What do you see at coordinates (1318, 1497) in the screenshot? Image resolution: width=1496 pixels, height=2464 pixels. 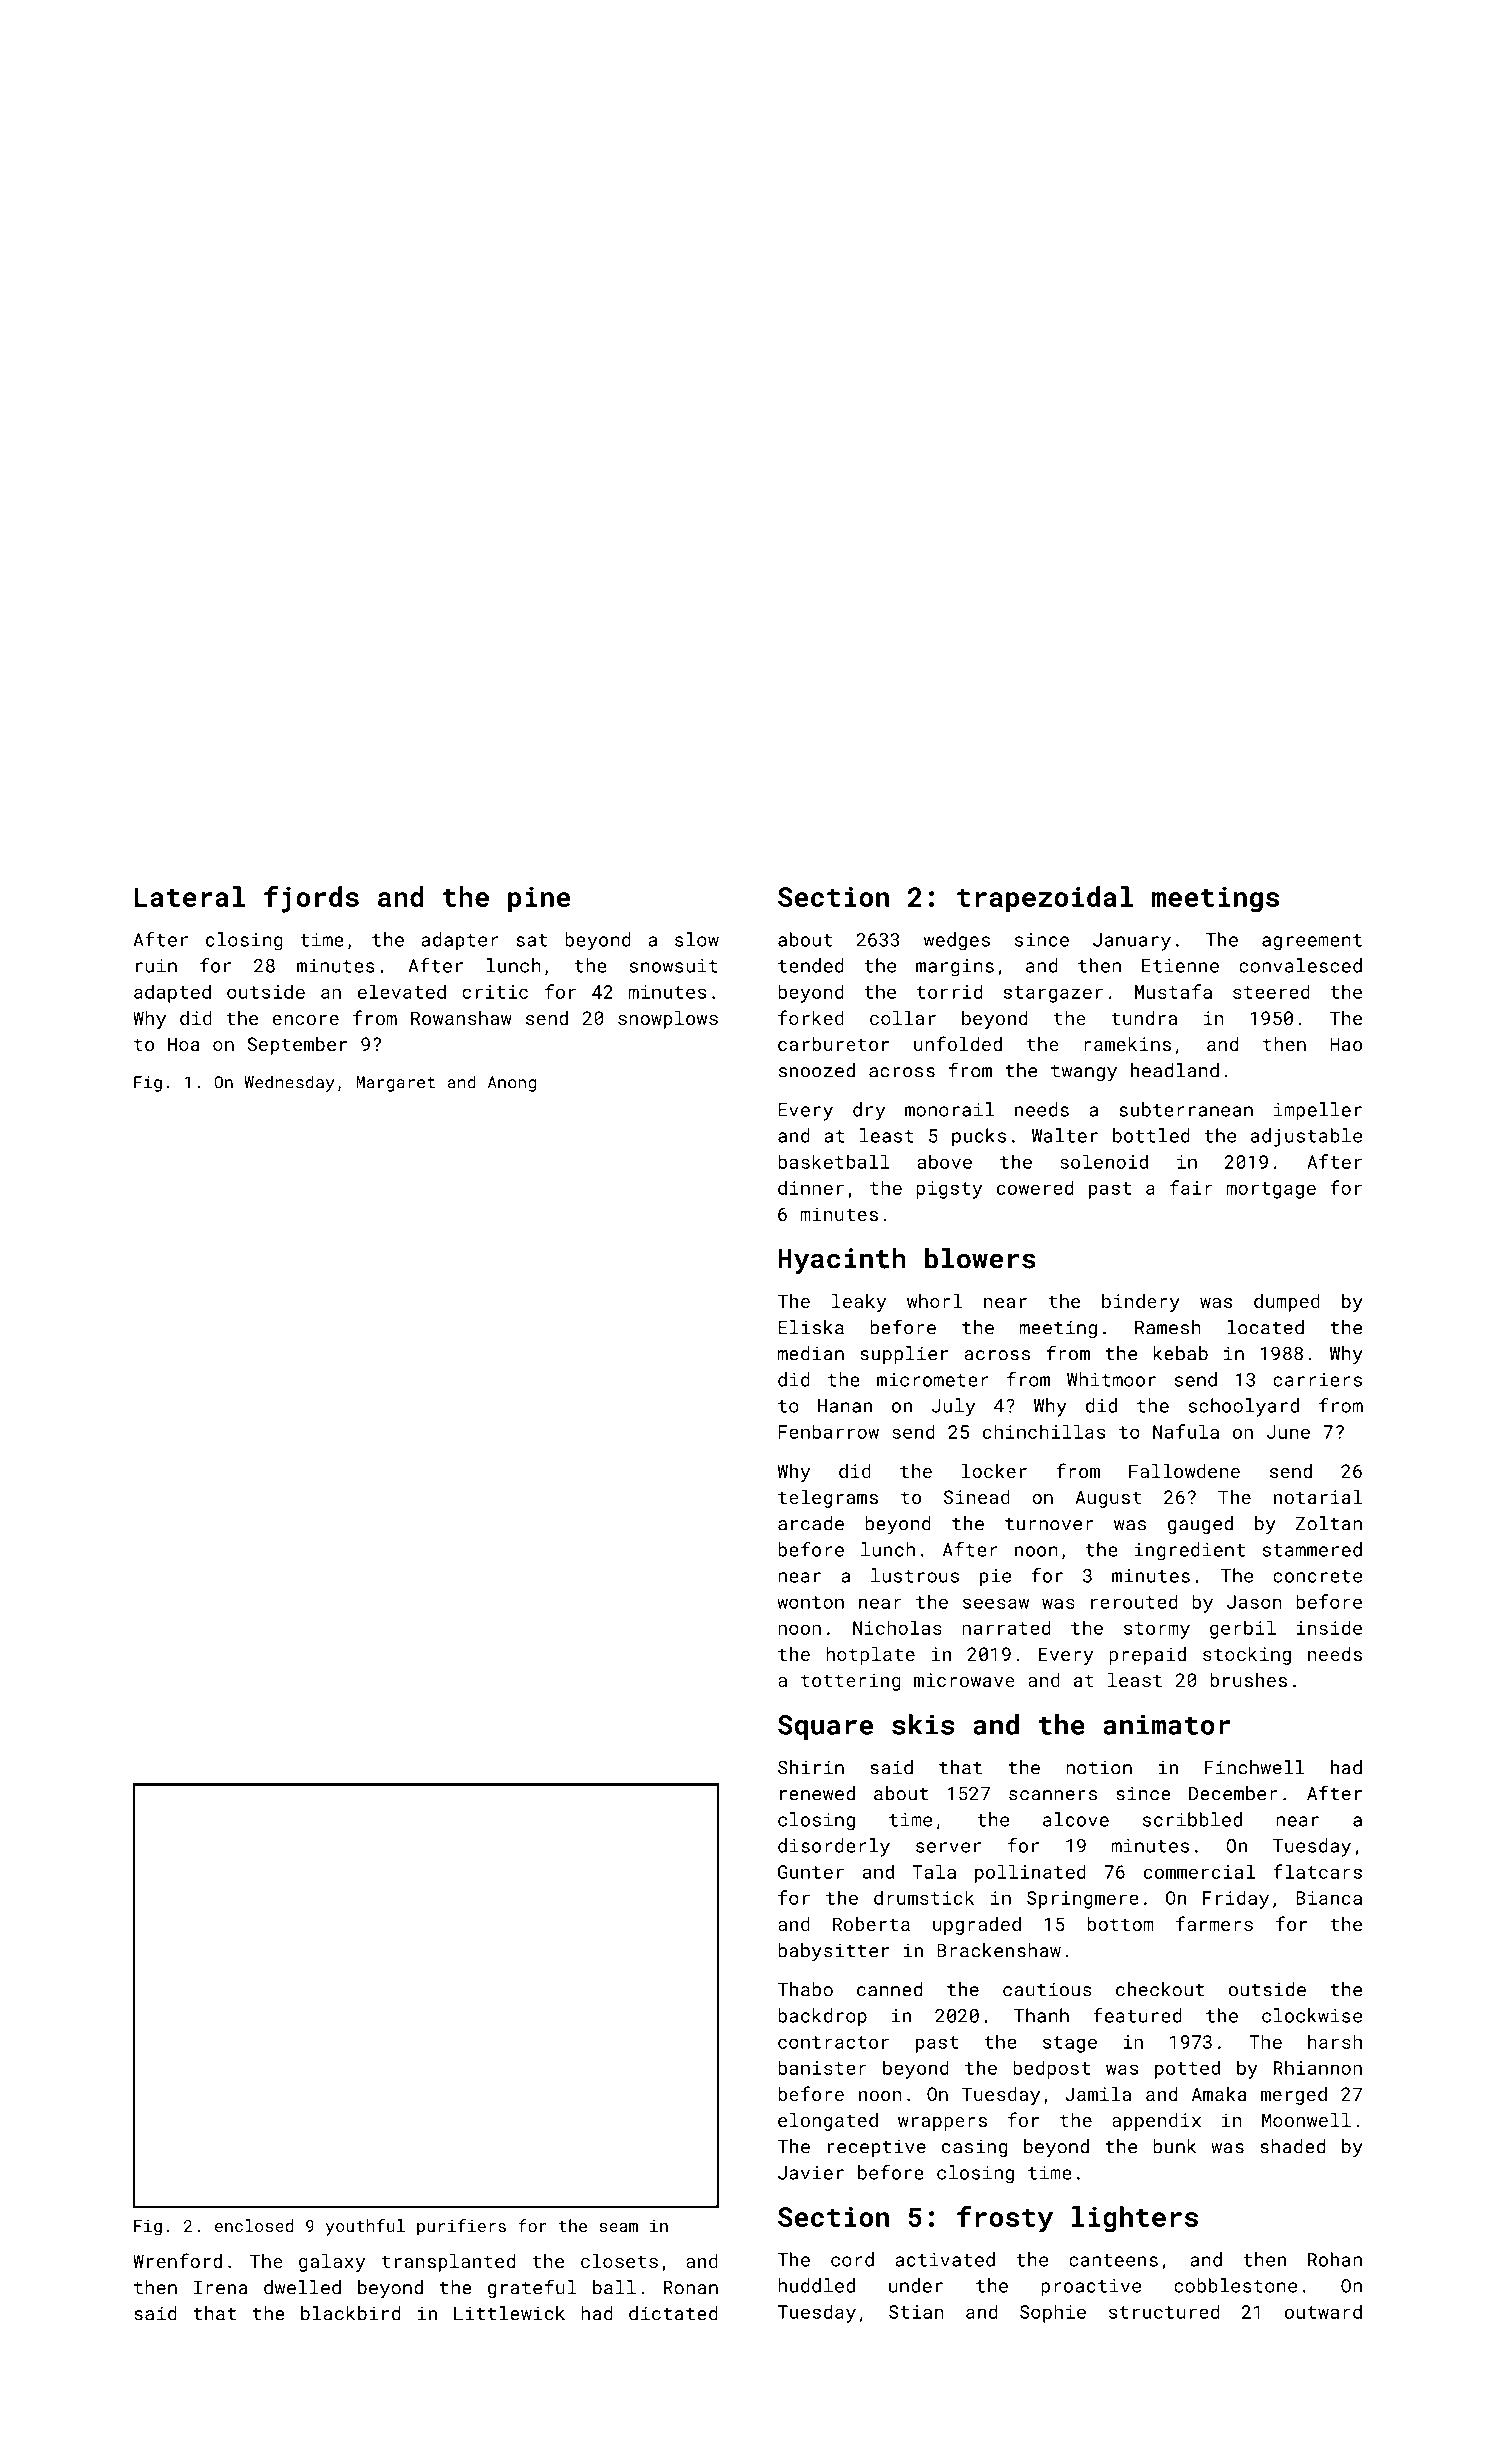 I see `notarial` at bounding box center [1318, 1497].
